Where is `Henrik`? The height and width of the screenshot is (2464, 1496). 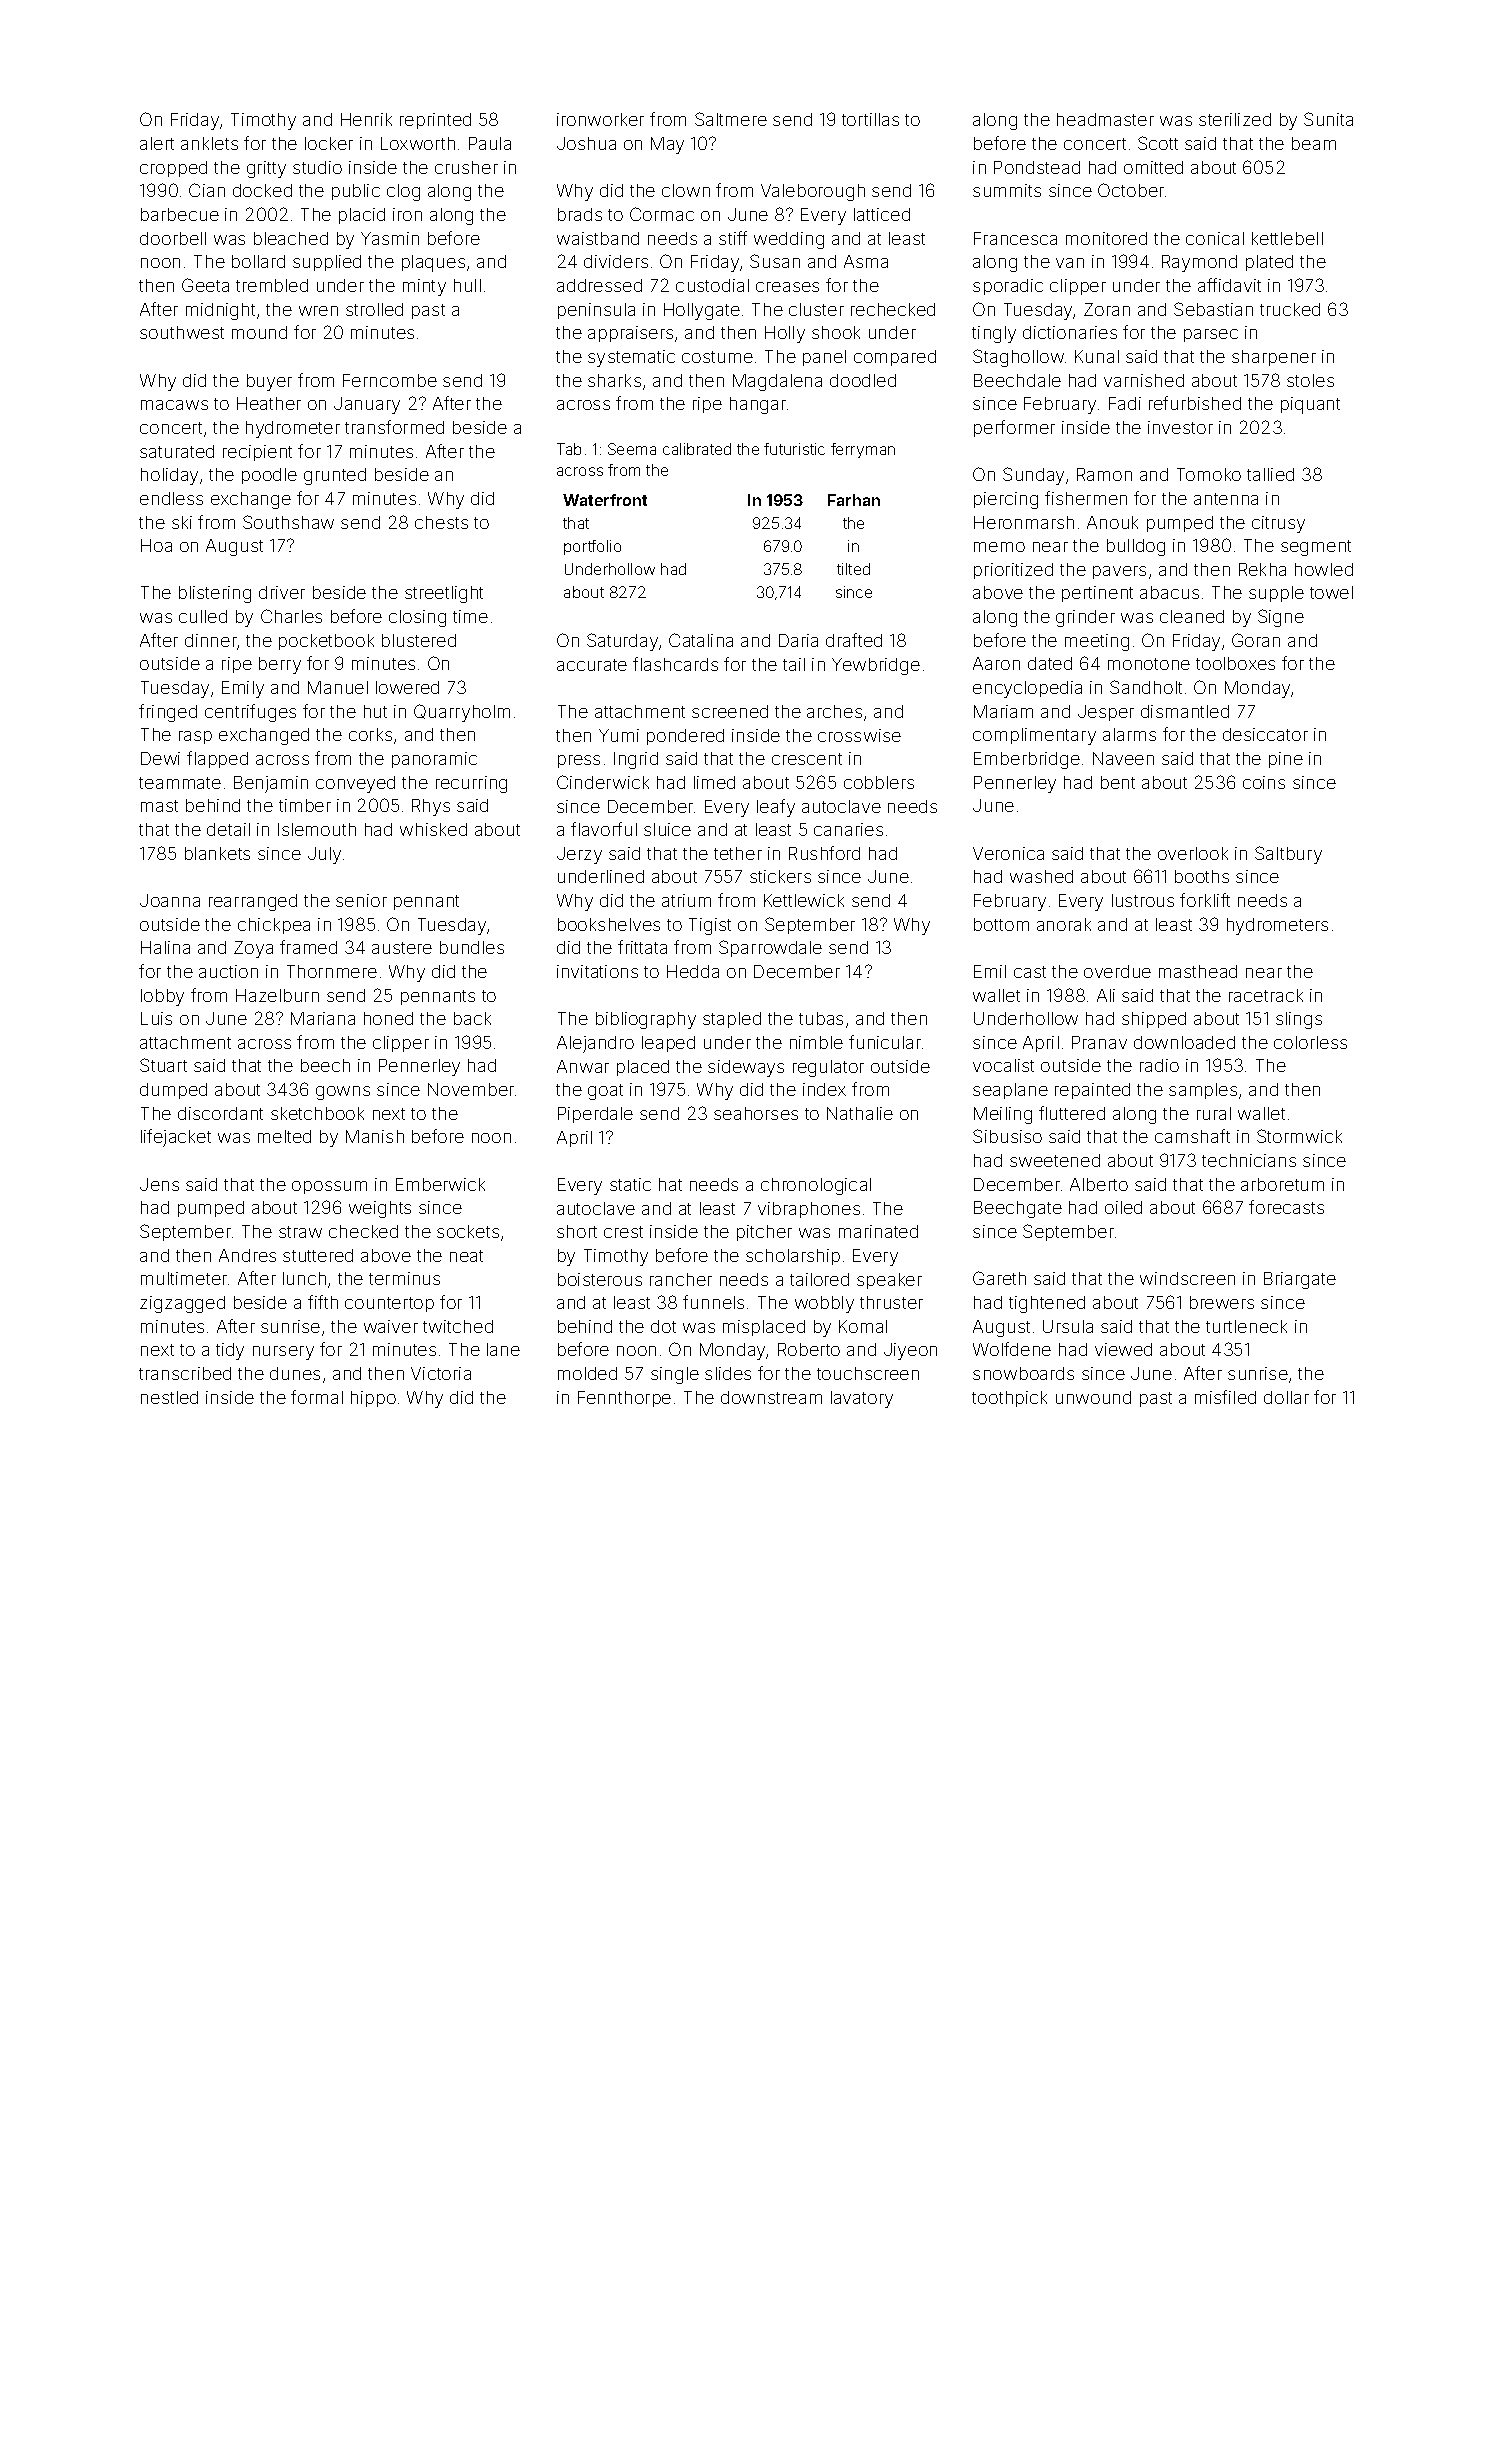 Henrik is located at coordinates (366, 119).
